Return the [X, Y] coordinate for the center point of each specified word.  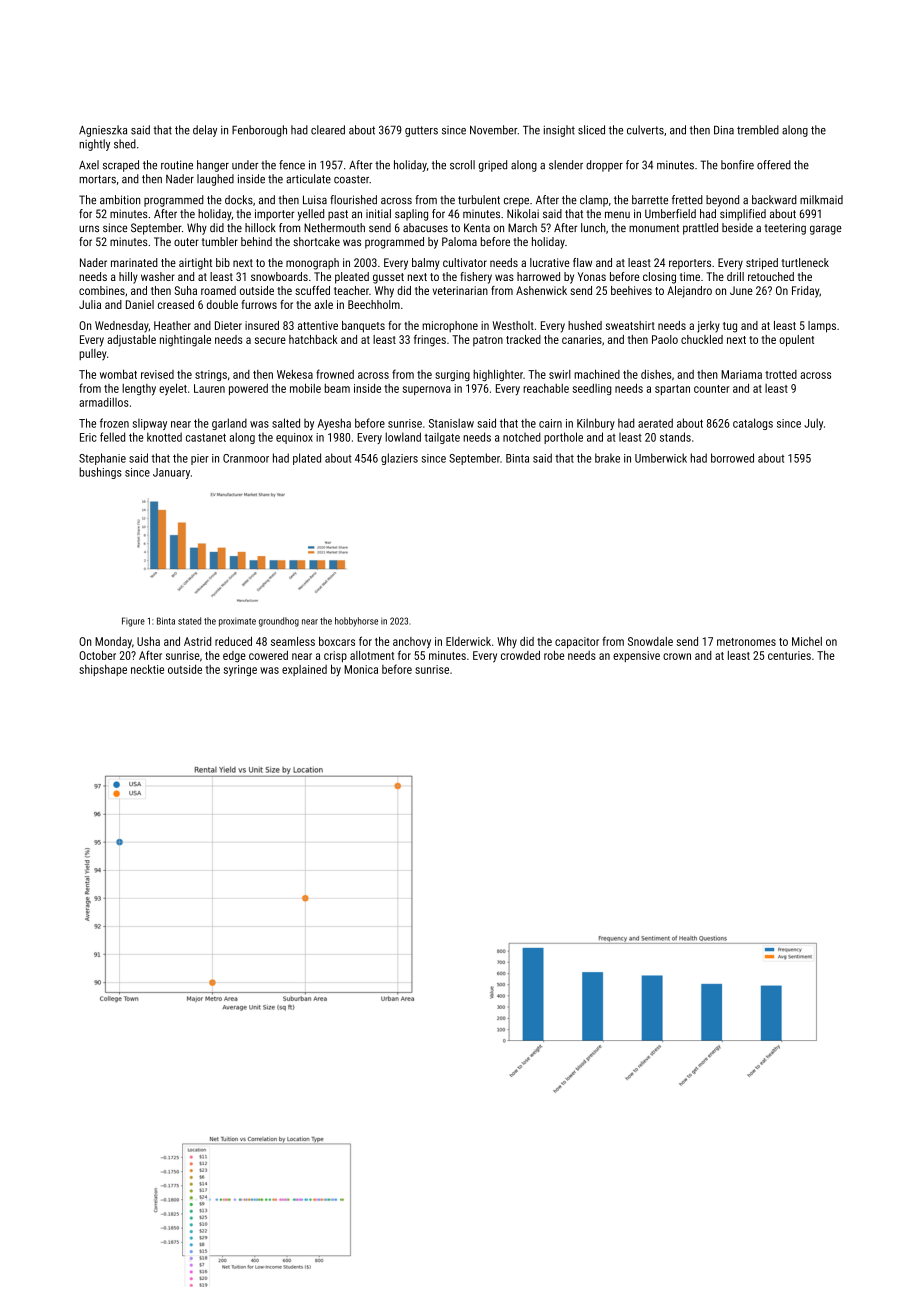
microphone [450, 326]
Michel [807, 641]
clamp [594, 201]
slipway [150, 424]
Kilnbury [596, 424]
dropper [604, 166]
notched [522, 437]
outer [186, 242]
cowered [268, 655]
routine [177, 165]
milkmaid [821, 200]
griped [493, 166]
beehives [631, 290]
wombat [118, 374]
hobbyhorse [356, 622]
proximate [237, 622]
